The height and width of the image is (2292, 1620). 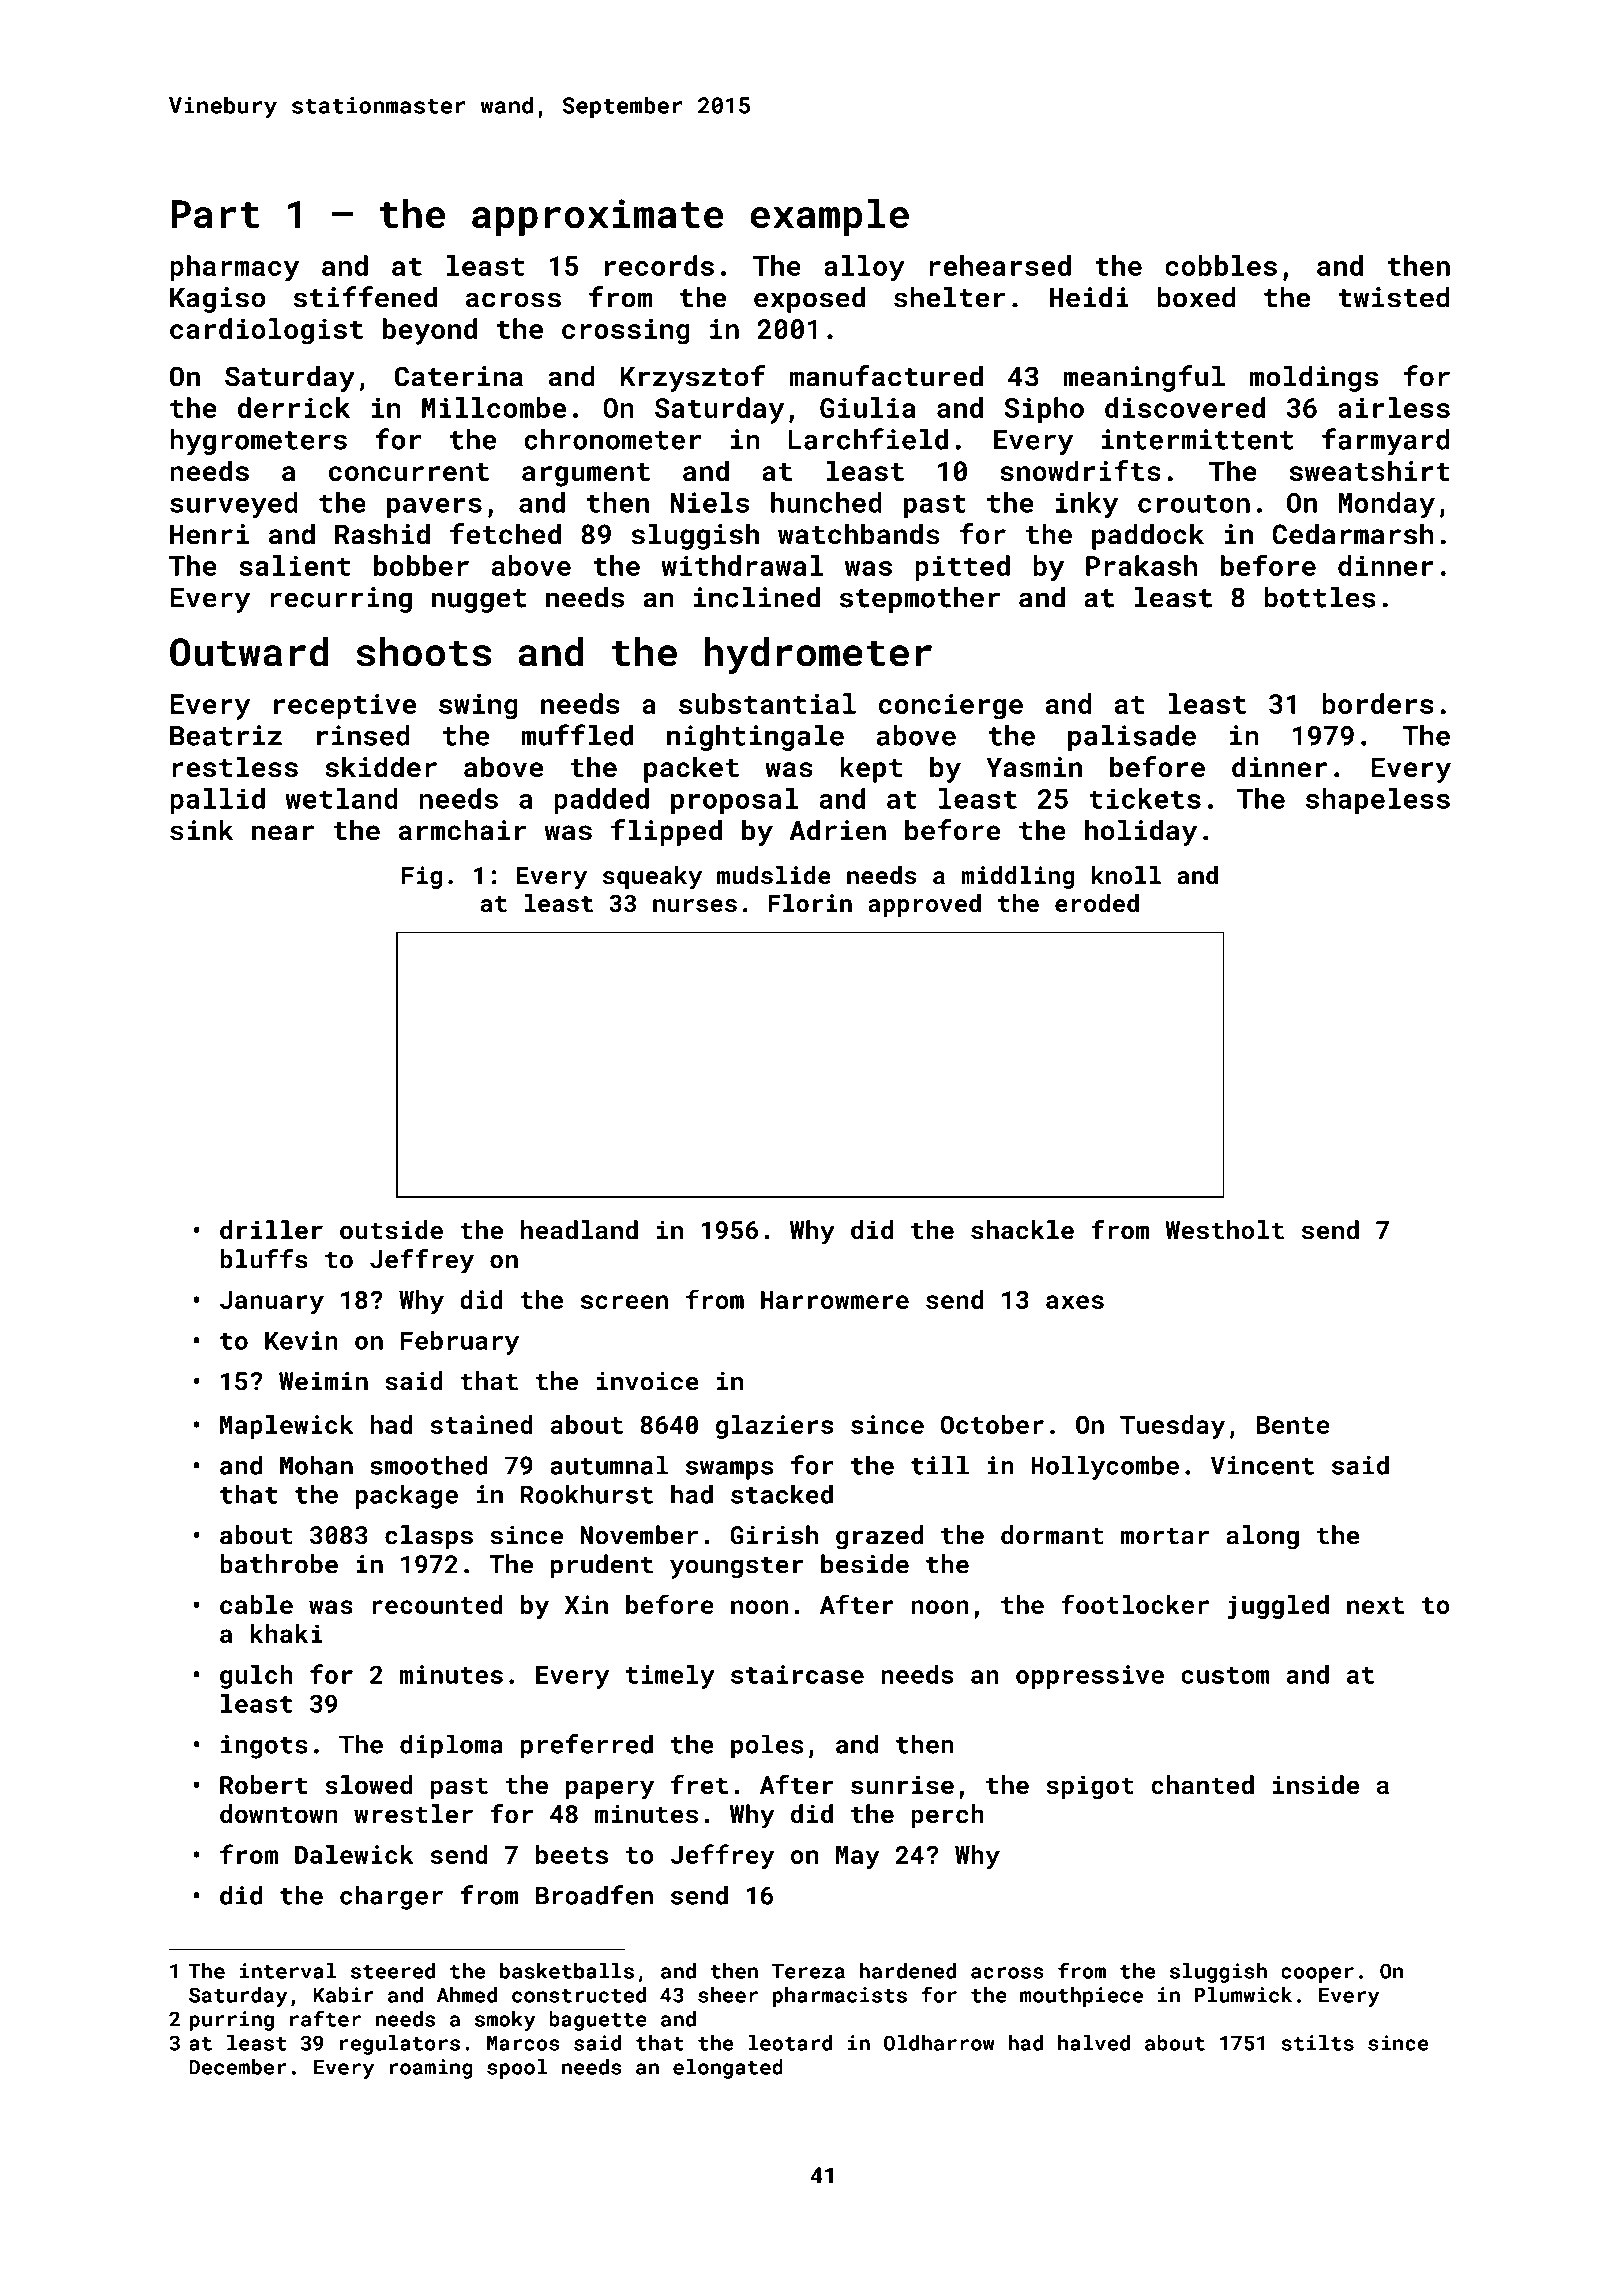 What do you see at coordinates (1375, 1605) in the image?
I see `next` at bounding box center [1375, 1605].
